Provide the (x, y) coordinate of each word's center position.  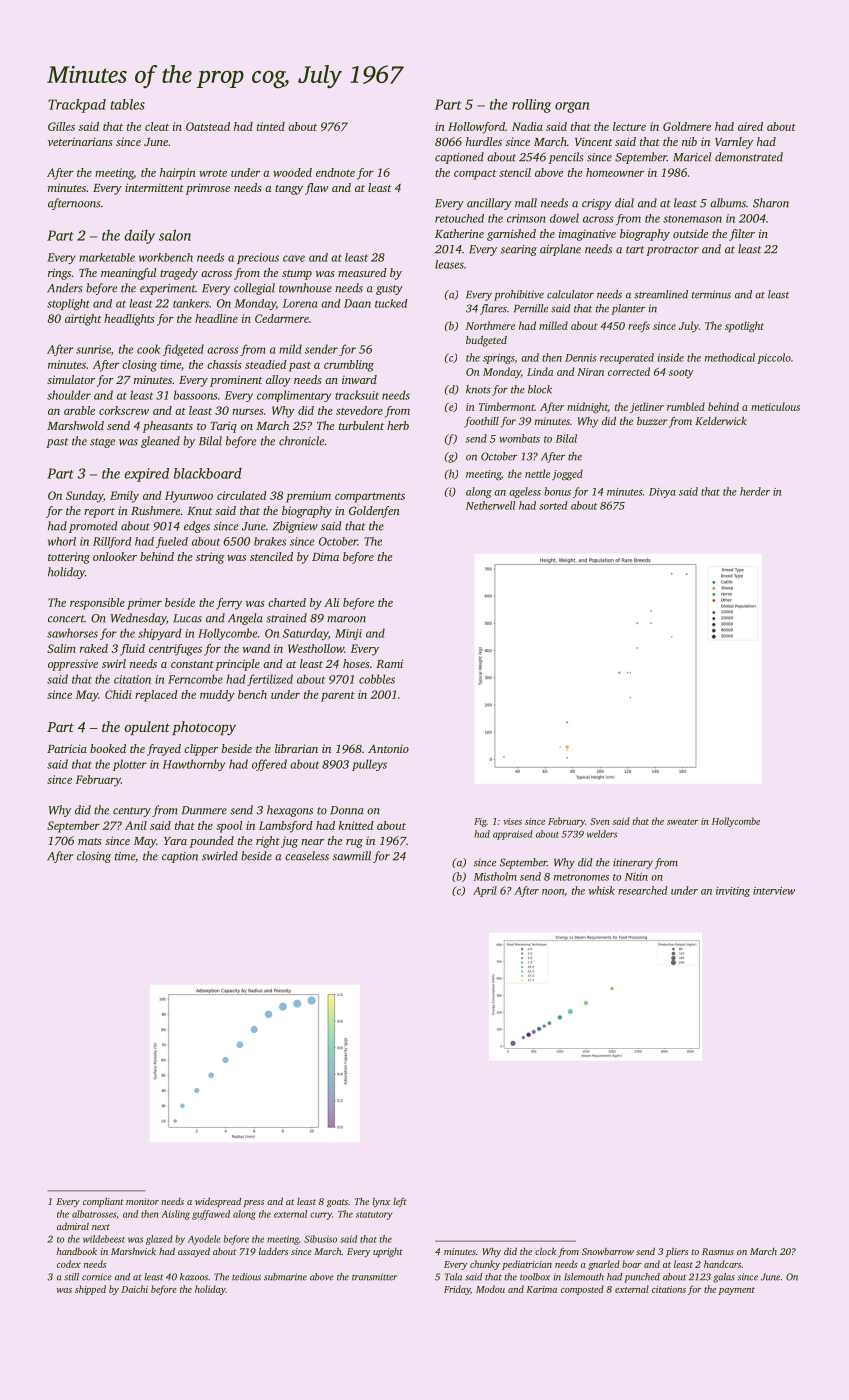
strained (286, 618)
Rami (389, 663)
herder (755, 491)
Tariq (223, 427)
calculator (570, 294)
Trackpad (77, 106)
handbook (77, 1251)
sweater (682, 822)
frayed (164, 750)
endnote (335, 172)
